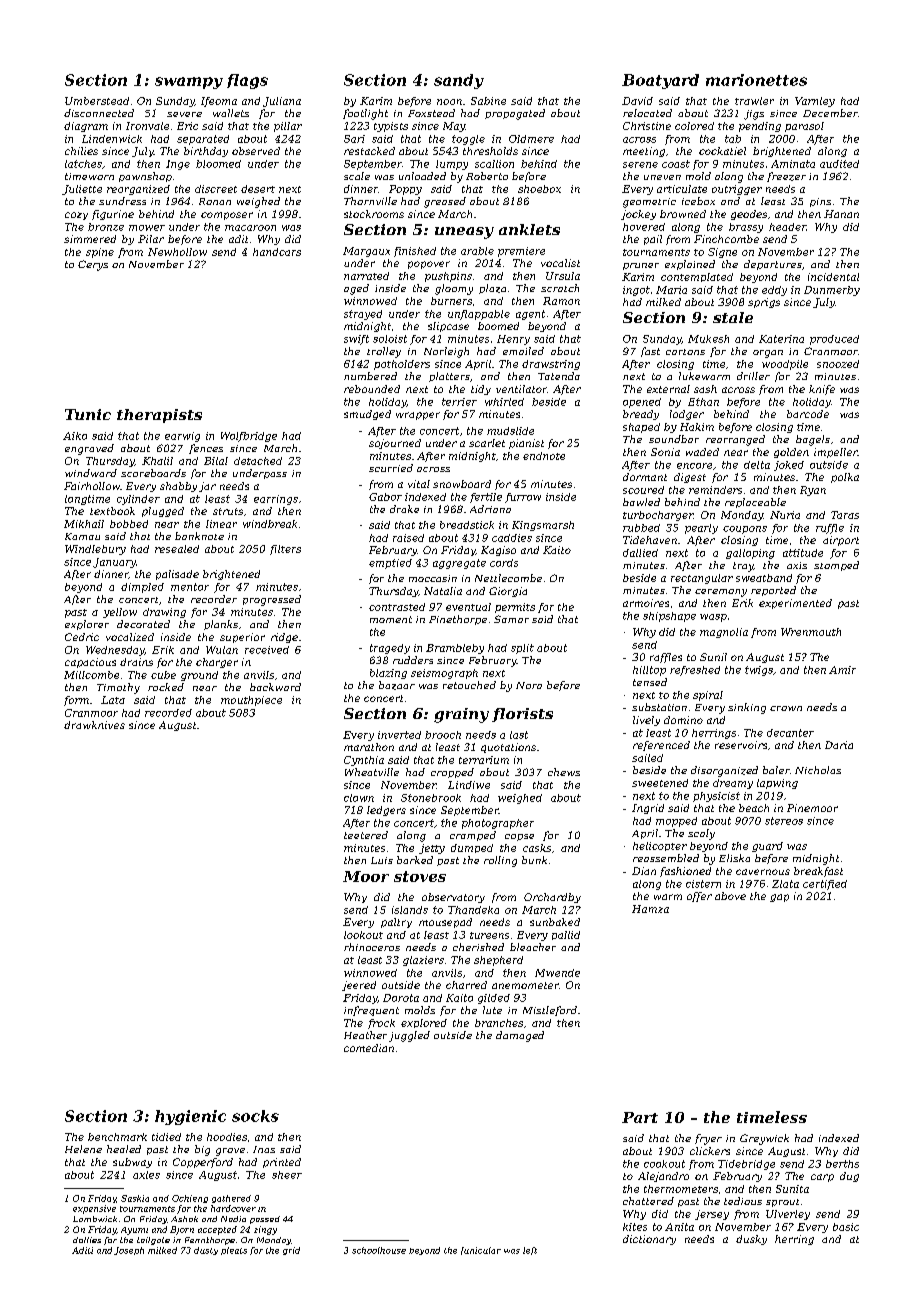  What do you see at coordinates (522, 649) in the image?
I see `split` at bounding box center [522, 649].
